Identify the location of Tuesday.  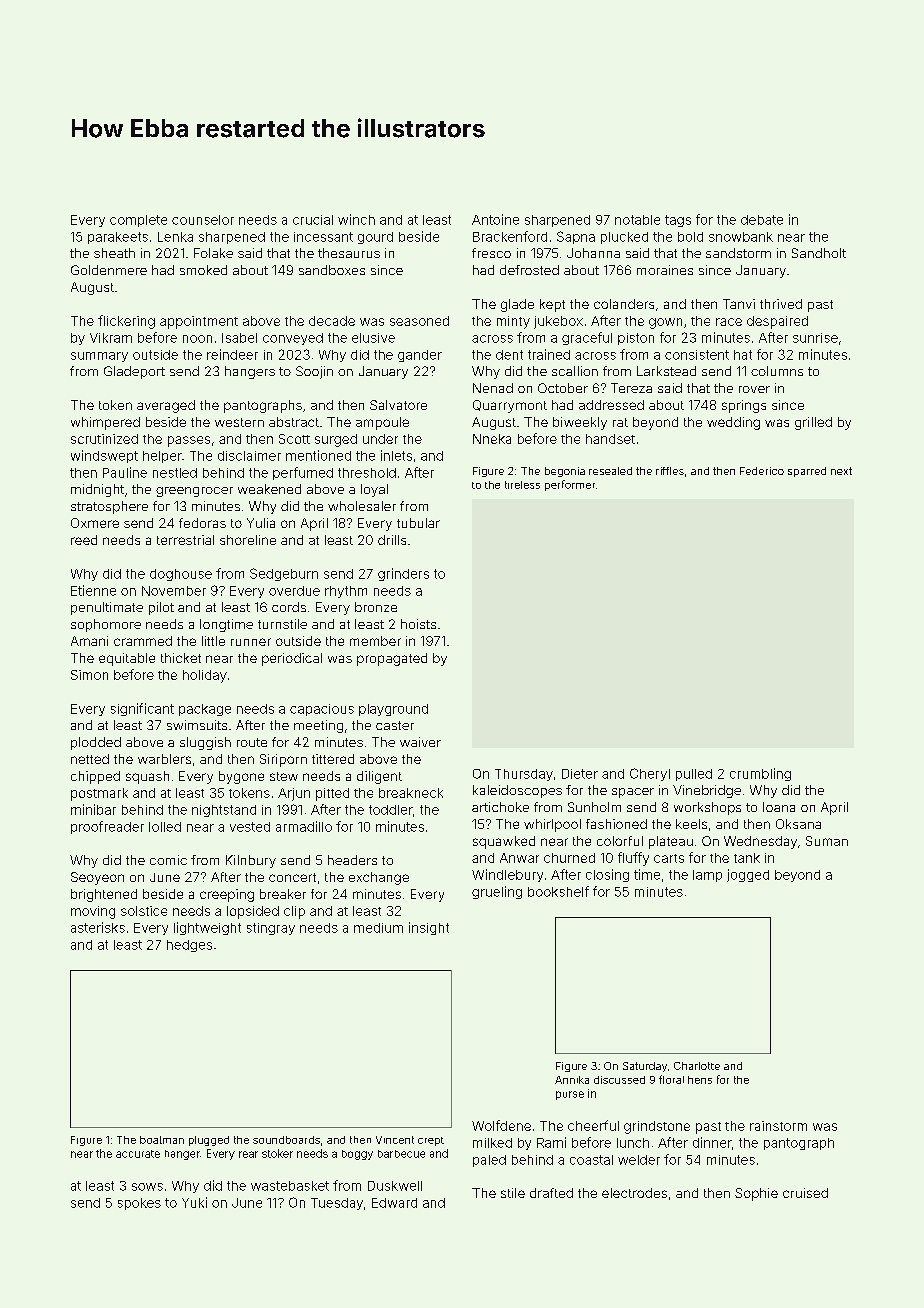
(337, 1204).
